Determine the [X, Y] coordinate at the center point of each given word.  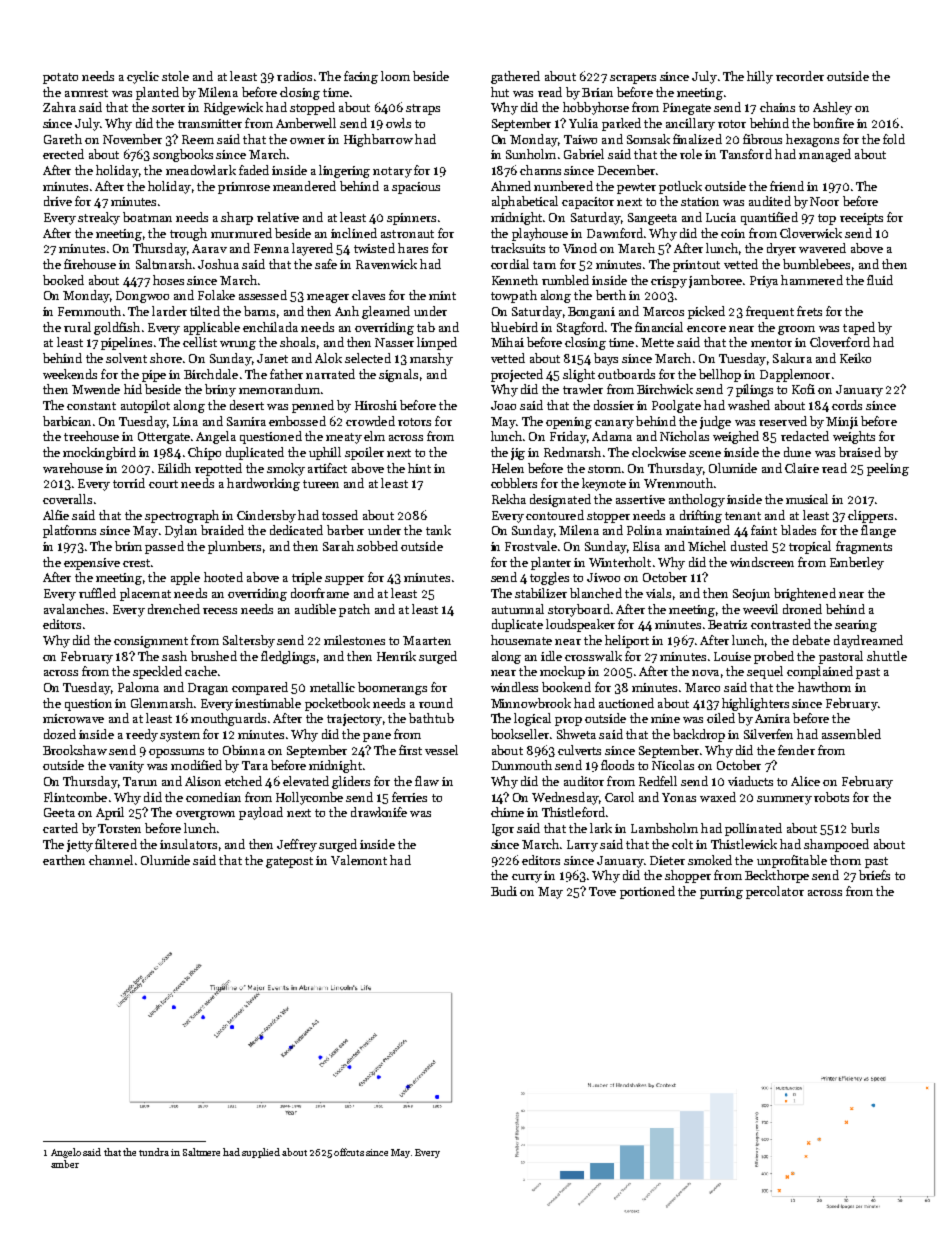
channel [111, 860]
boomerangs [392, 688]
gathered [515, 77]
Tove [602, 891]
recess [220, 611]
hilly [760, 77]
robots [831, 797]
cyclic [143, 77]
